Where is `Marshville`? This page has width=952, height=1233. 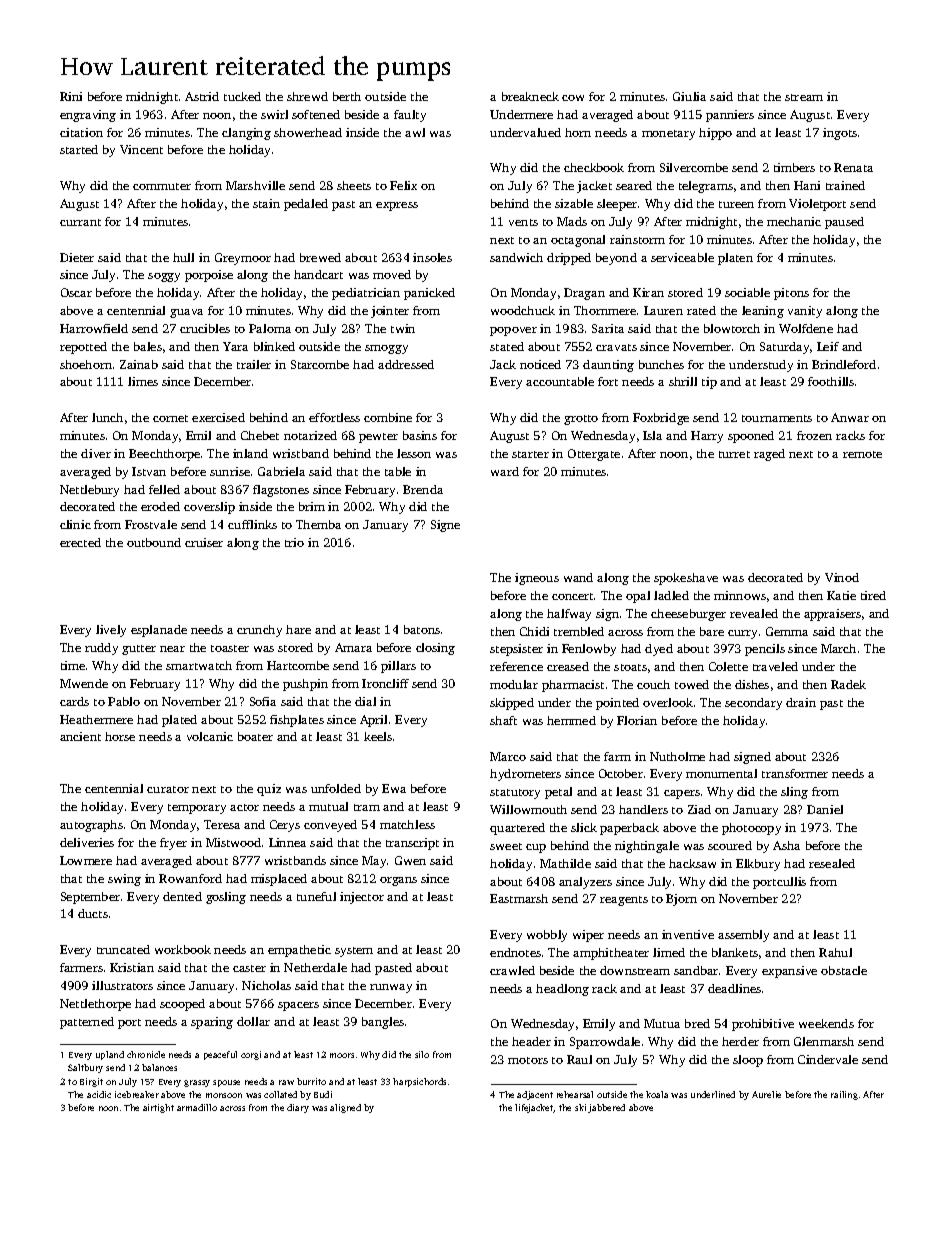
Marshville is located at coordinates (255, 185).
